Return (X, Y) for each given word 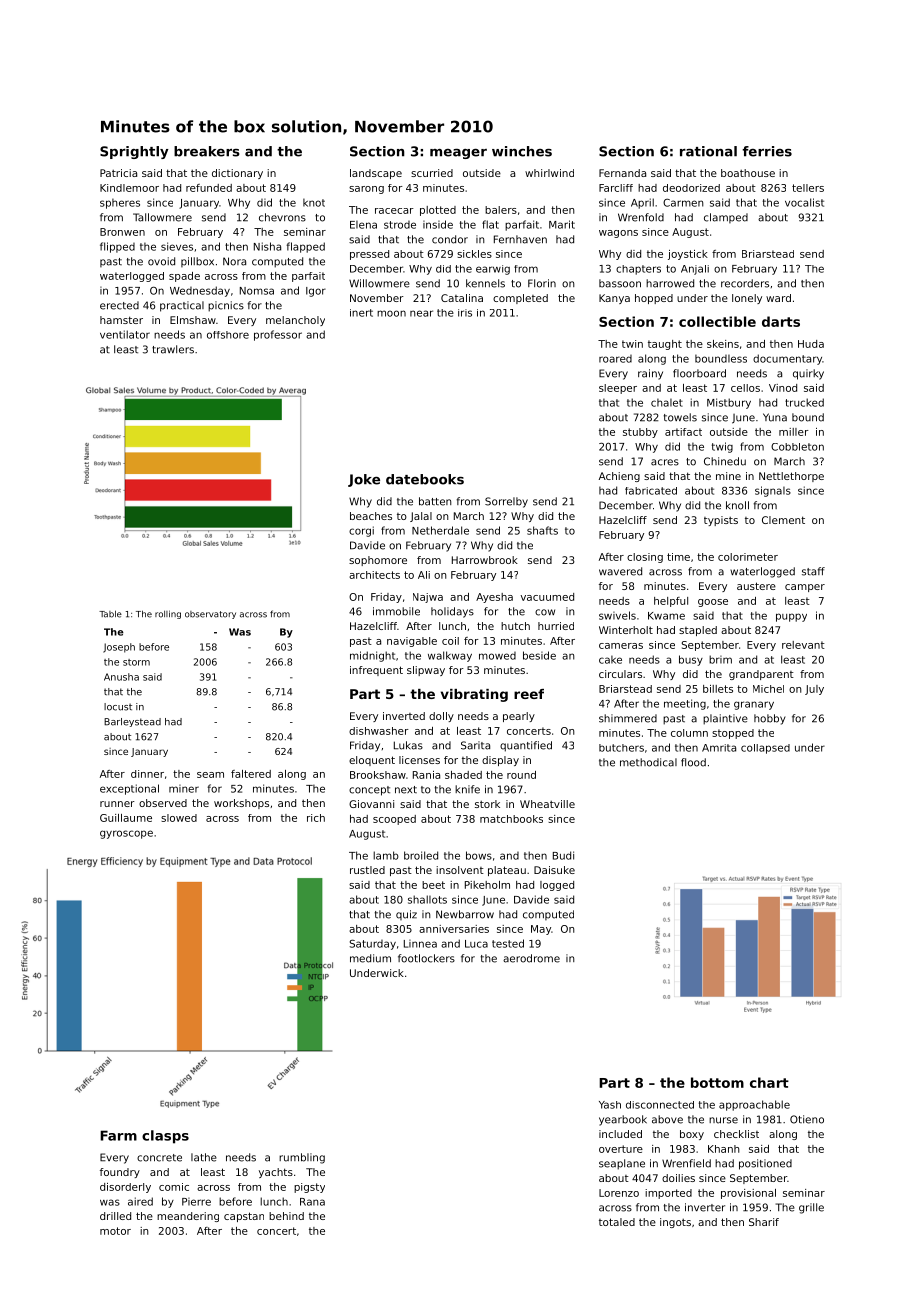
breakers (207, 151)
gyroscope (126, 834)
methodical (648, 762)
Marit (562, 224)
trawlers (173, 349)
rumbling (302, 1158)
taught (665, 345)
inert (361, 313)
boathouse (748, 173)
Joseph (119, 648)
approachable (754, 1105)
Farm (118, 1135)
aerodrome (531, 958)
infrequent (376, 671)
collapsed (765, 749)
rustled (367, 870)
